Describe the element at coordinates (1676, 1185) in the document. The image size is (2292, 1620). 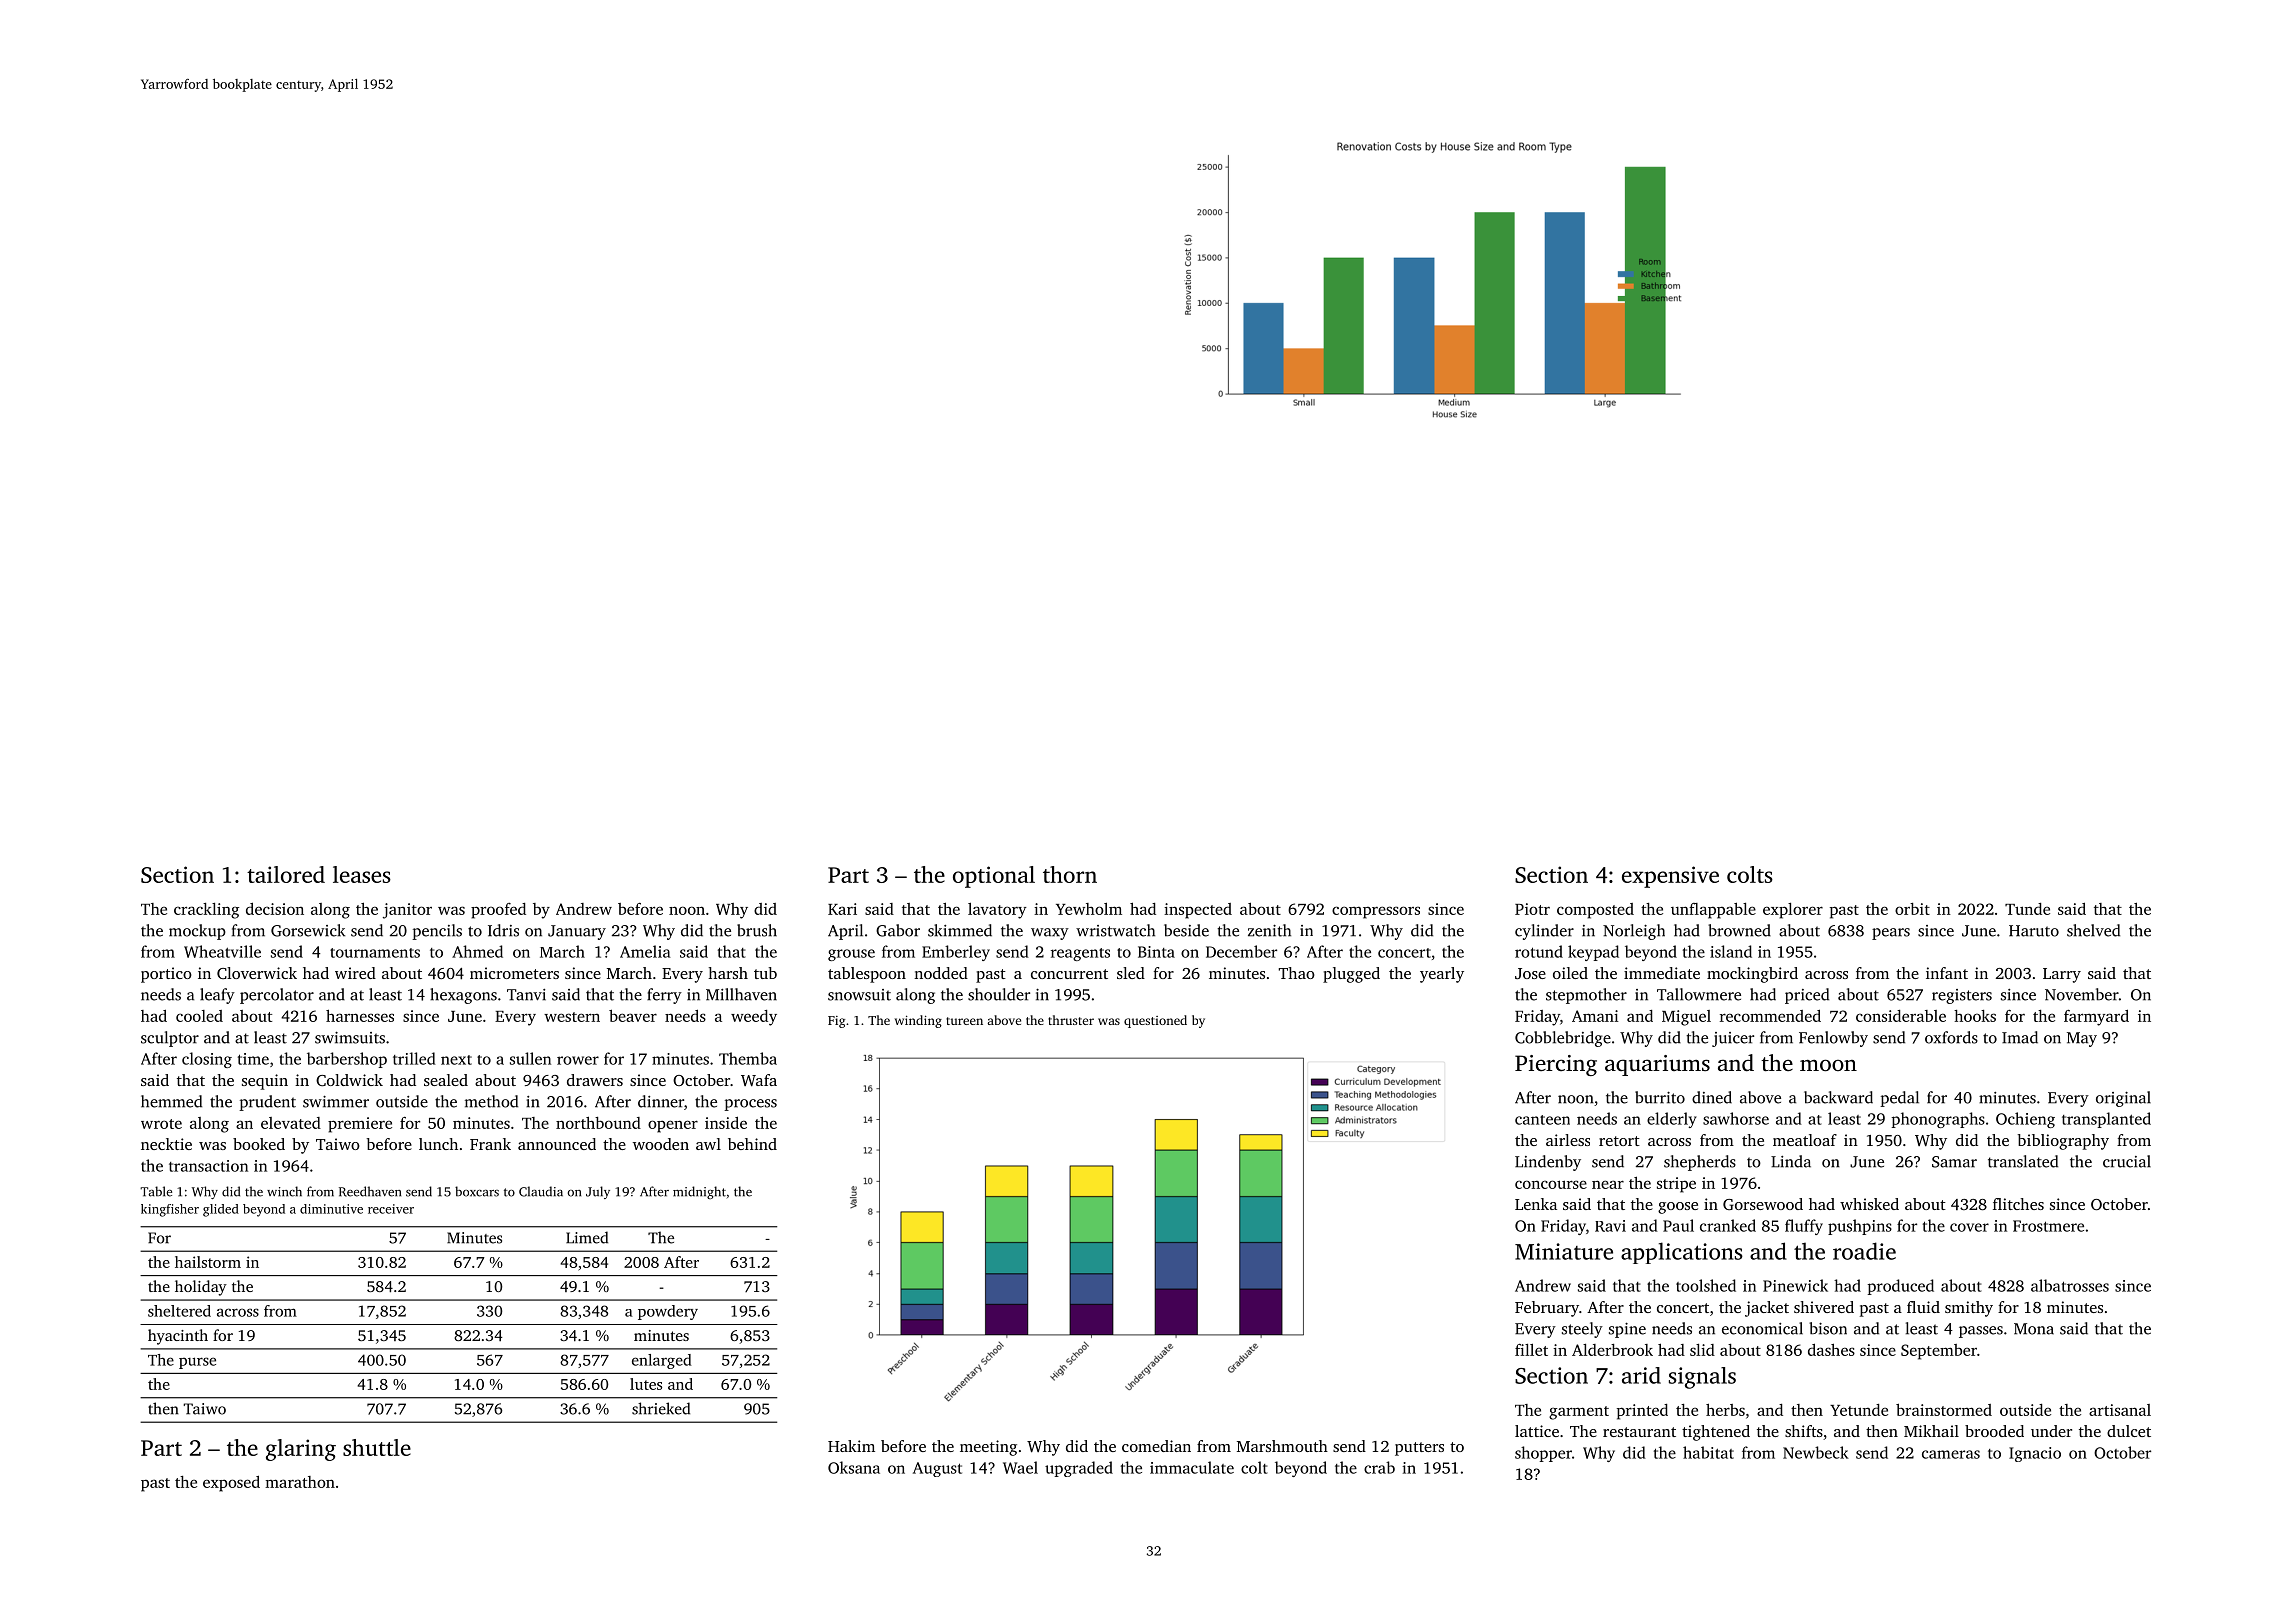
I see `stripe` at that location.
